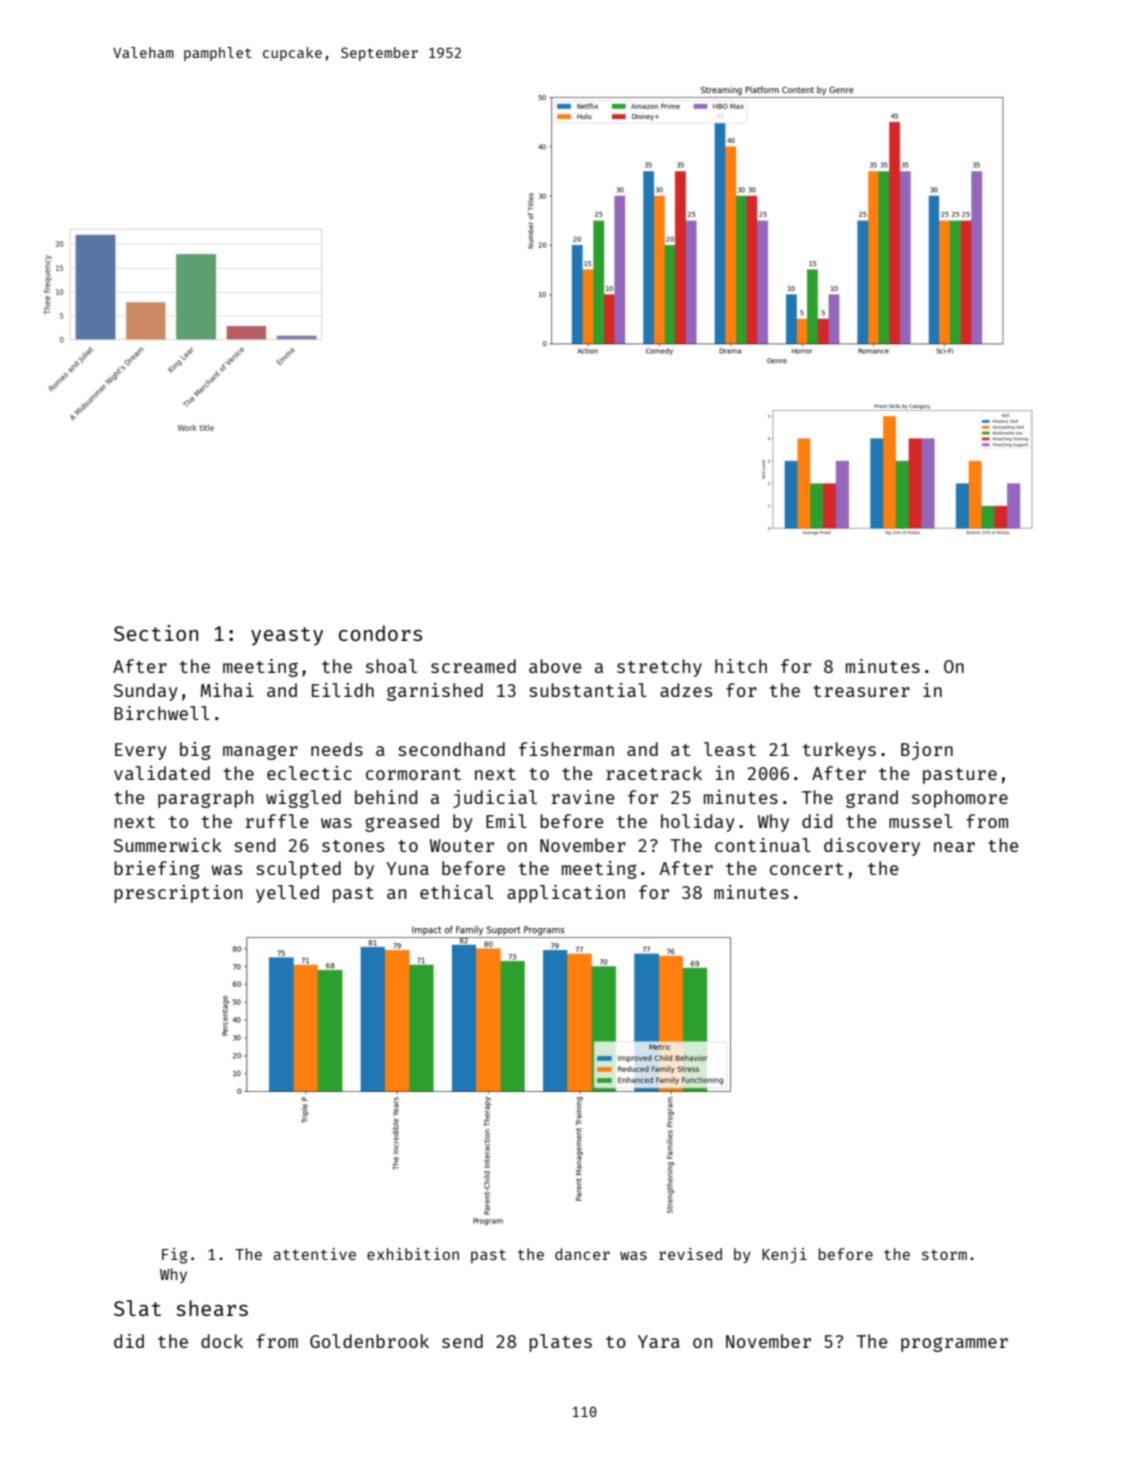  What do you see at coordinates (380, 633) in the image?
I see `condors` at bounding box center [380, 633].
